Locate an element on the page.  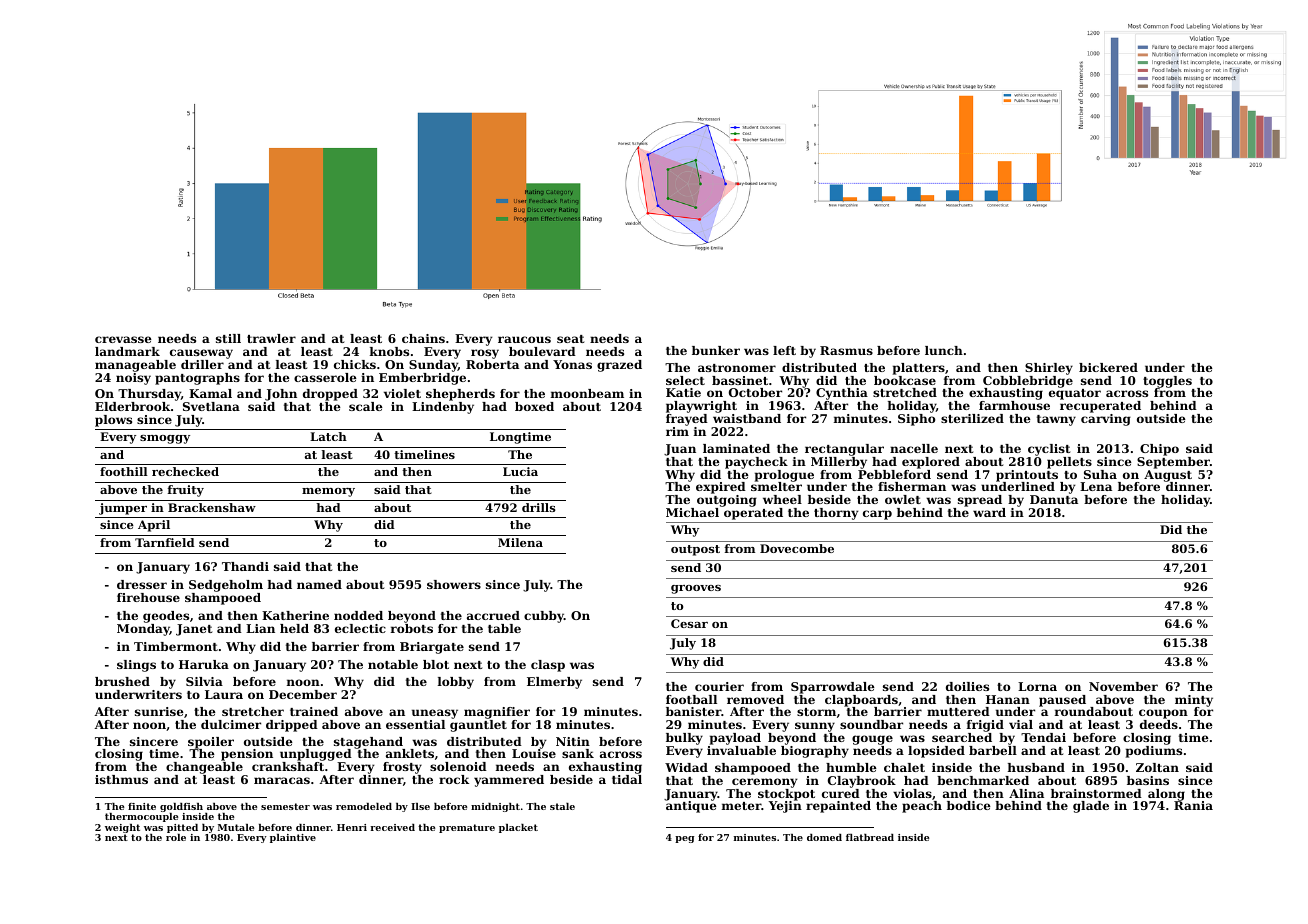
Lorna is located at coordinates (1037, 686).
